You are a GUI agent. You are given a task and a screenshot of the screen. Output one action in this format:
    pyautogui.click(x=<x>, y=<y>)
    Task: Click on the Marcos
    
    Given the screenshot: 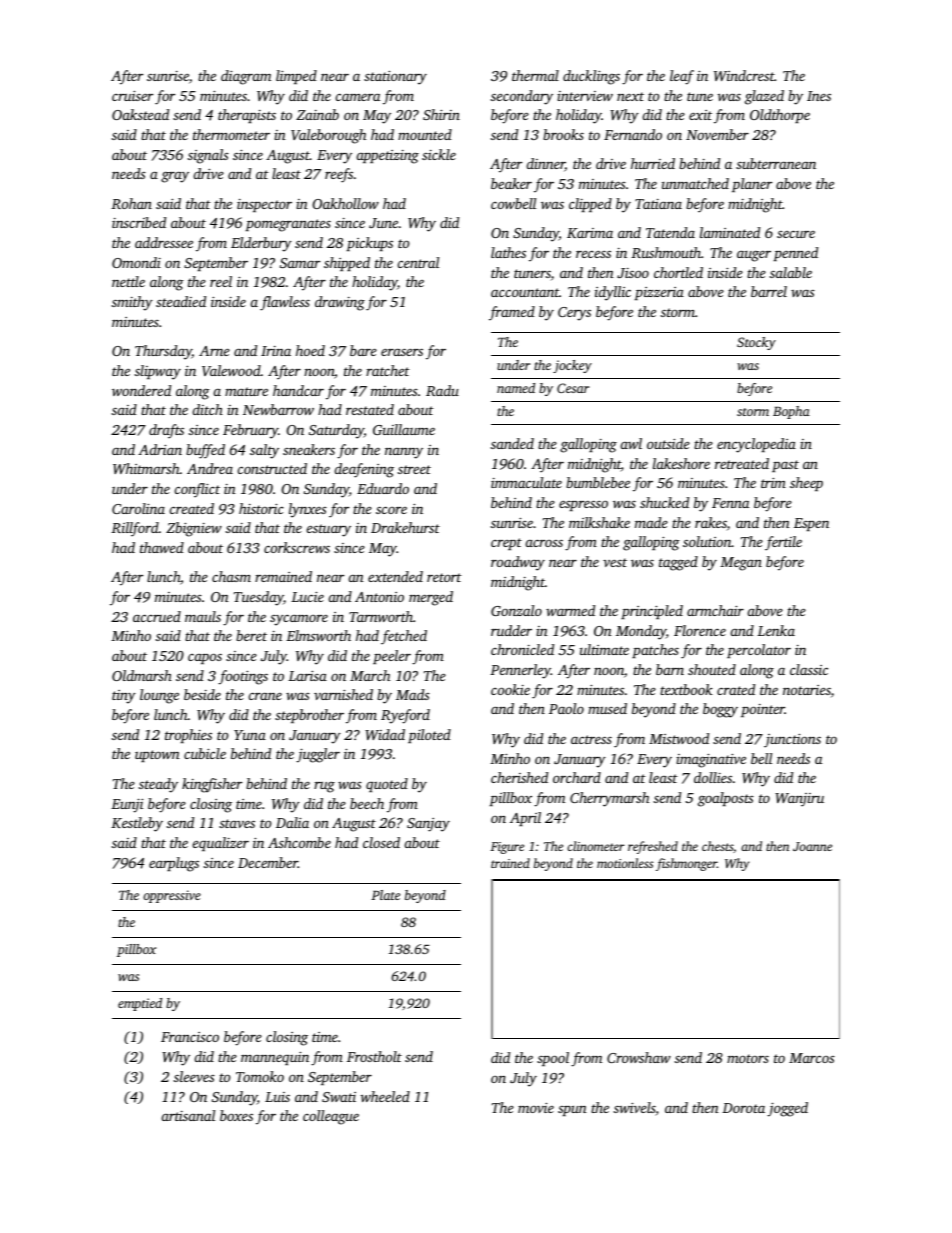 What is the action you would take?
    pyautogui.click(x=812, y=1058)
